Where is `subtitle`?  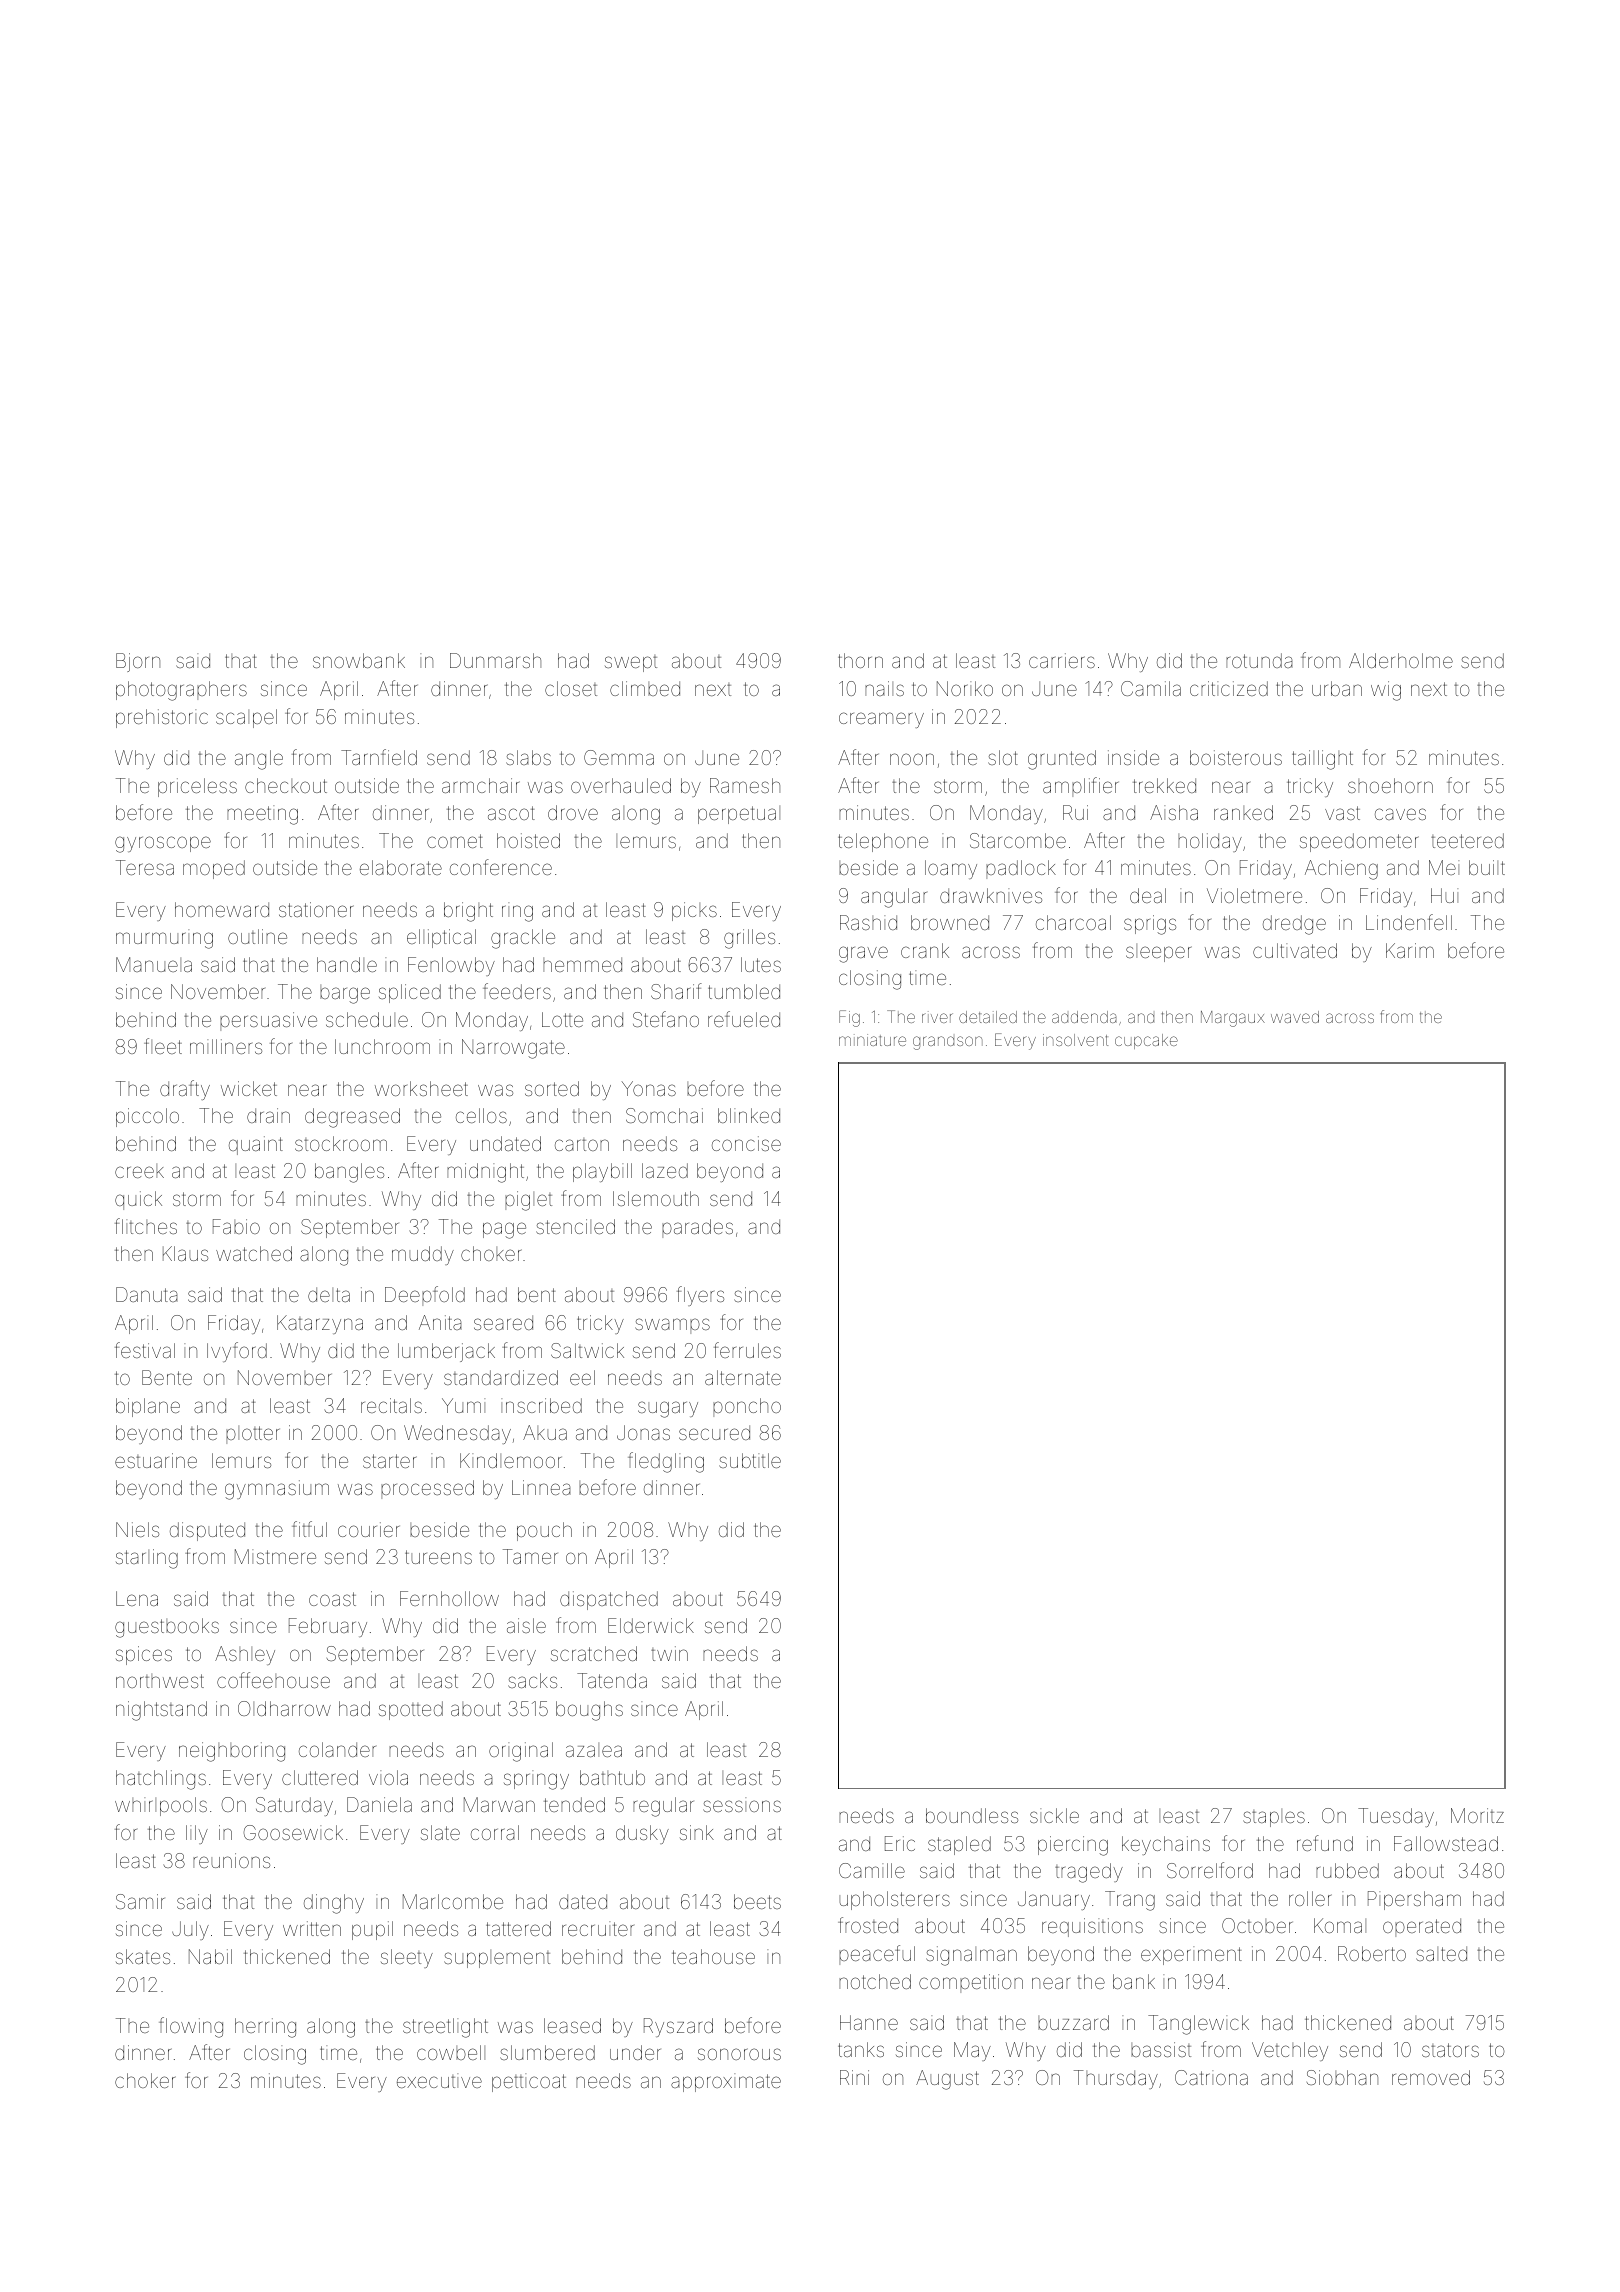
subtitle is located at coordinates (750, 1460).
